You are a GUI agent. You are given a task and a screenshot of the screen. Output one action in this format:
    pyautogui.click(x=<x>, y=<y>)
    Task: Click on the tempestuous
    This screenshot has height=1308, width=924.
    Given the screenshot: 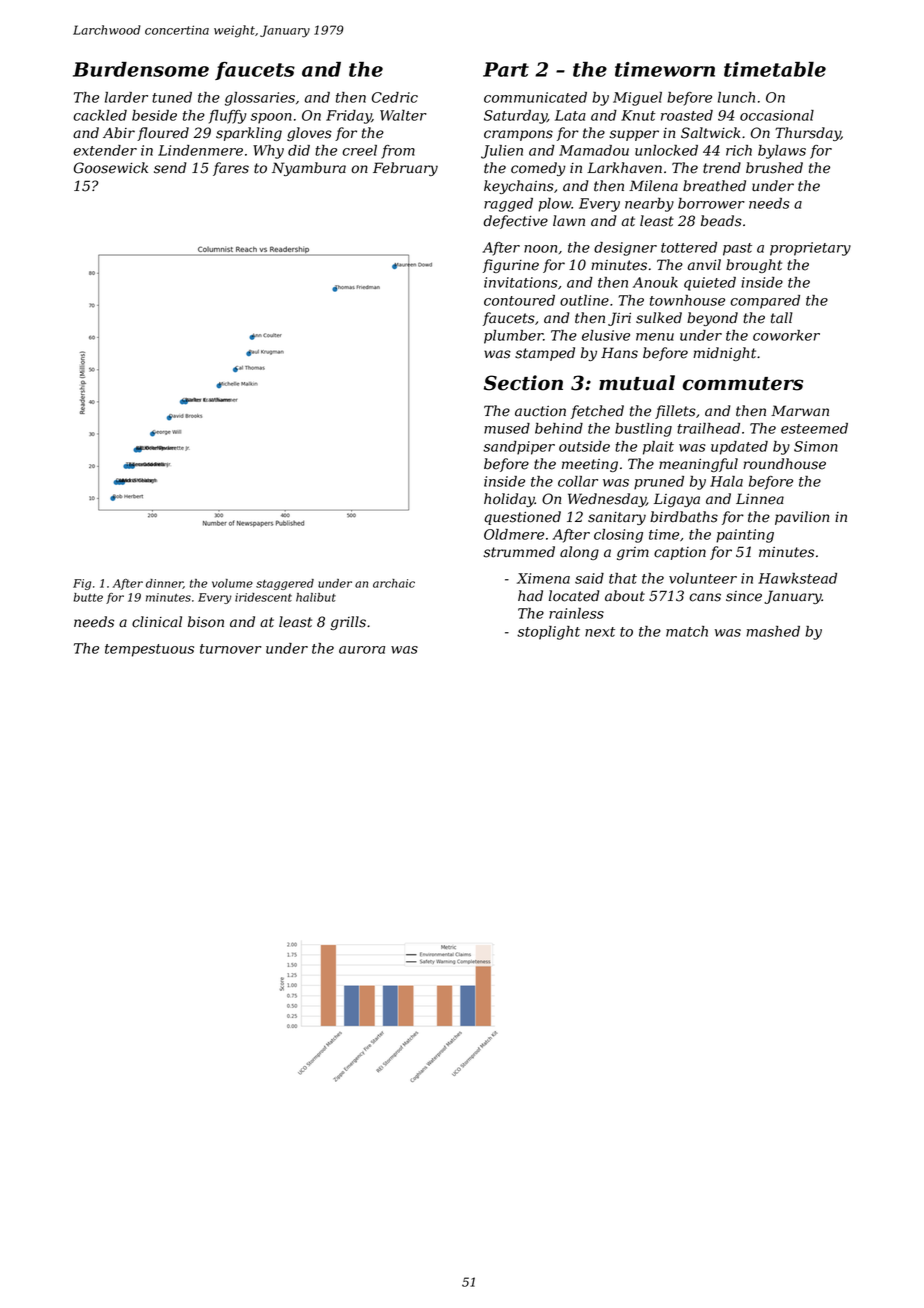 What is the action you would take?
    pyautogui.click(x=149, y=650)
